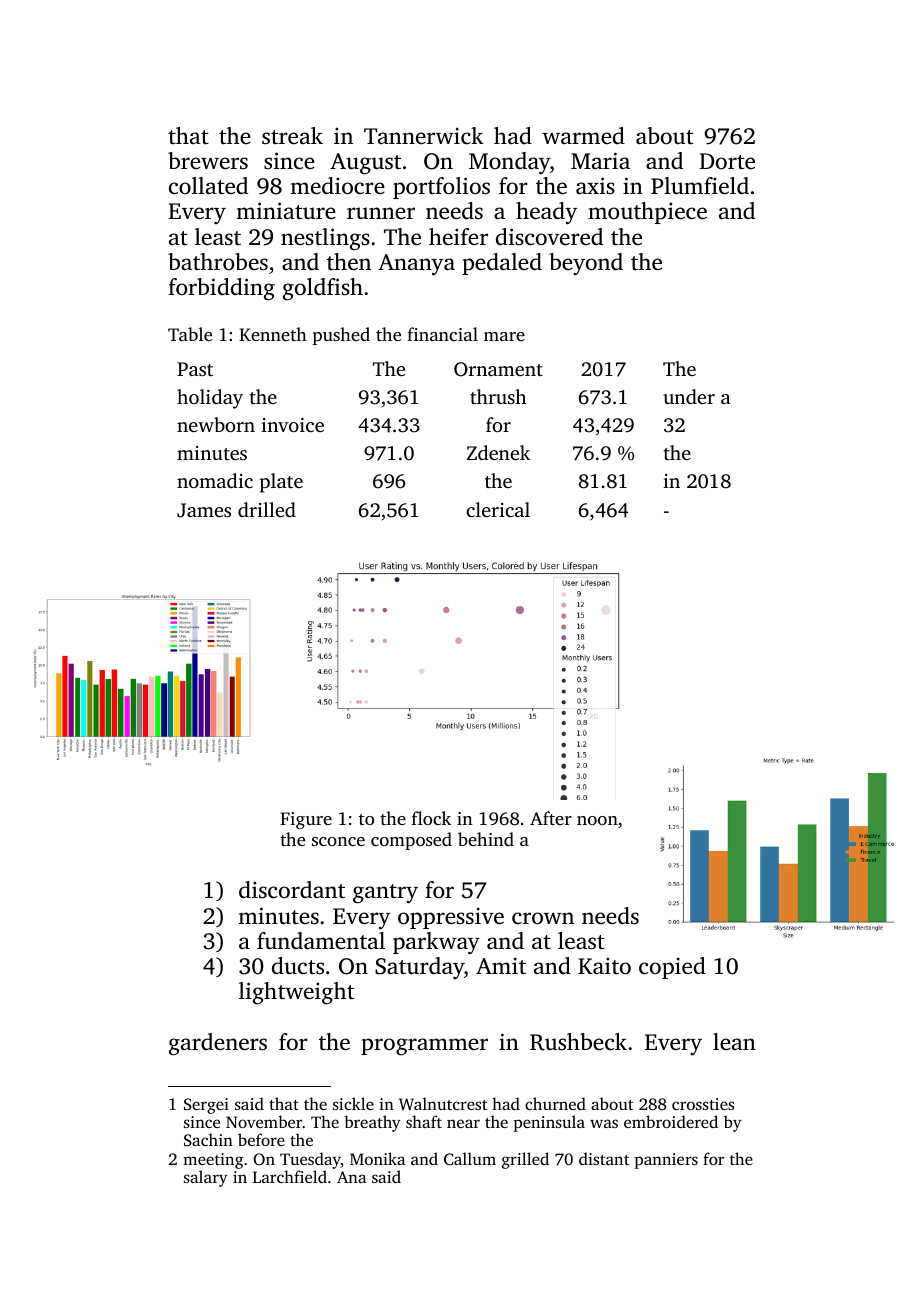 The width and height of the image is (924, 1311). What do you see at coordinates (689, 396) in the image?
I see `under` at bounding box center [689, 396].
